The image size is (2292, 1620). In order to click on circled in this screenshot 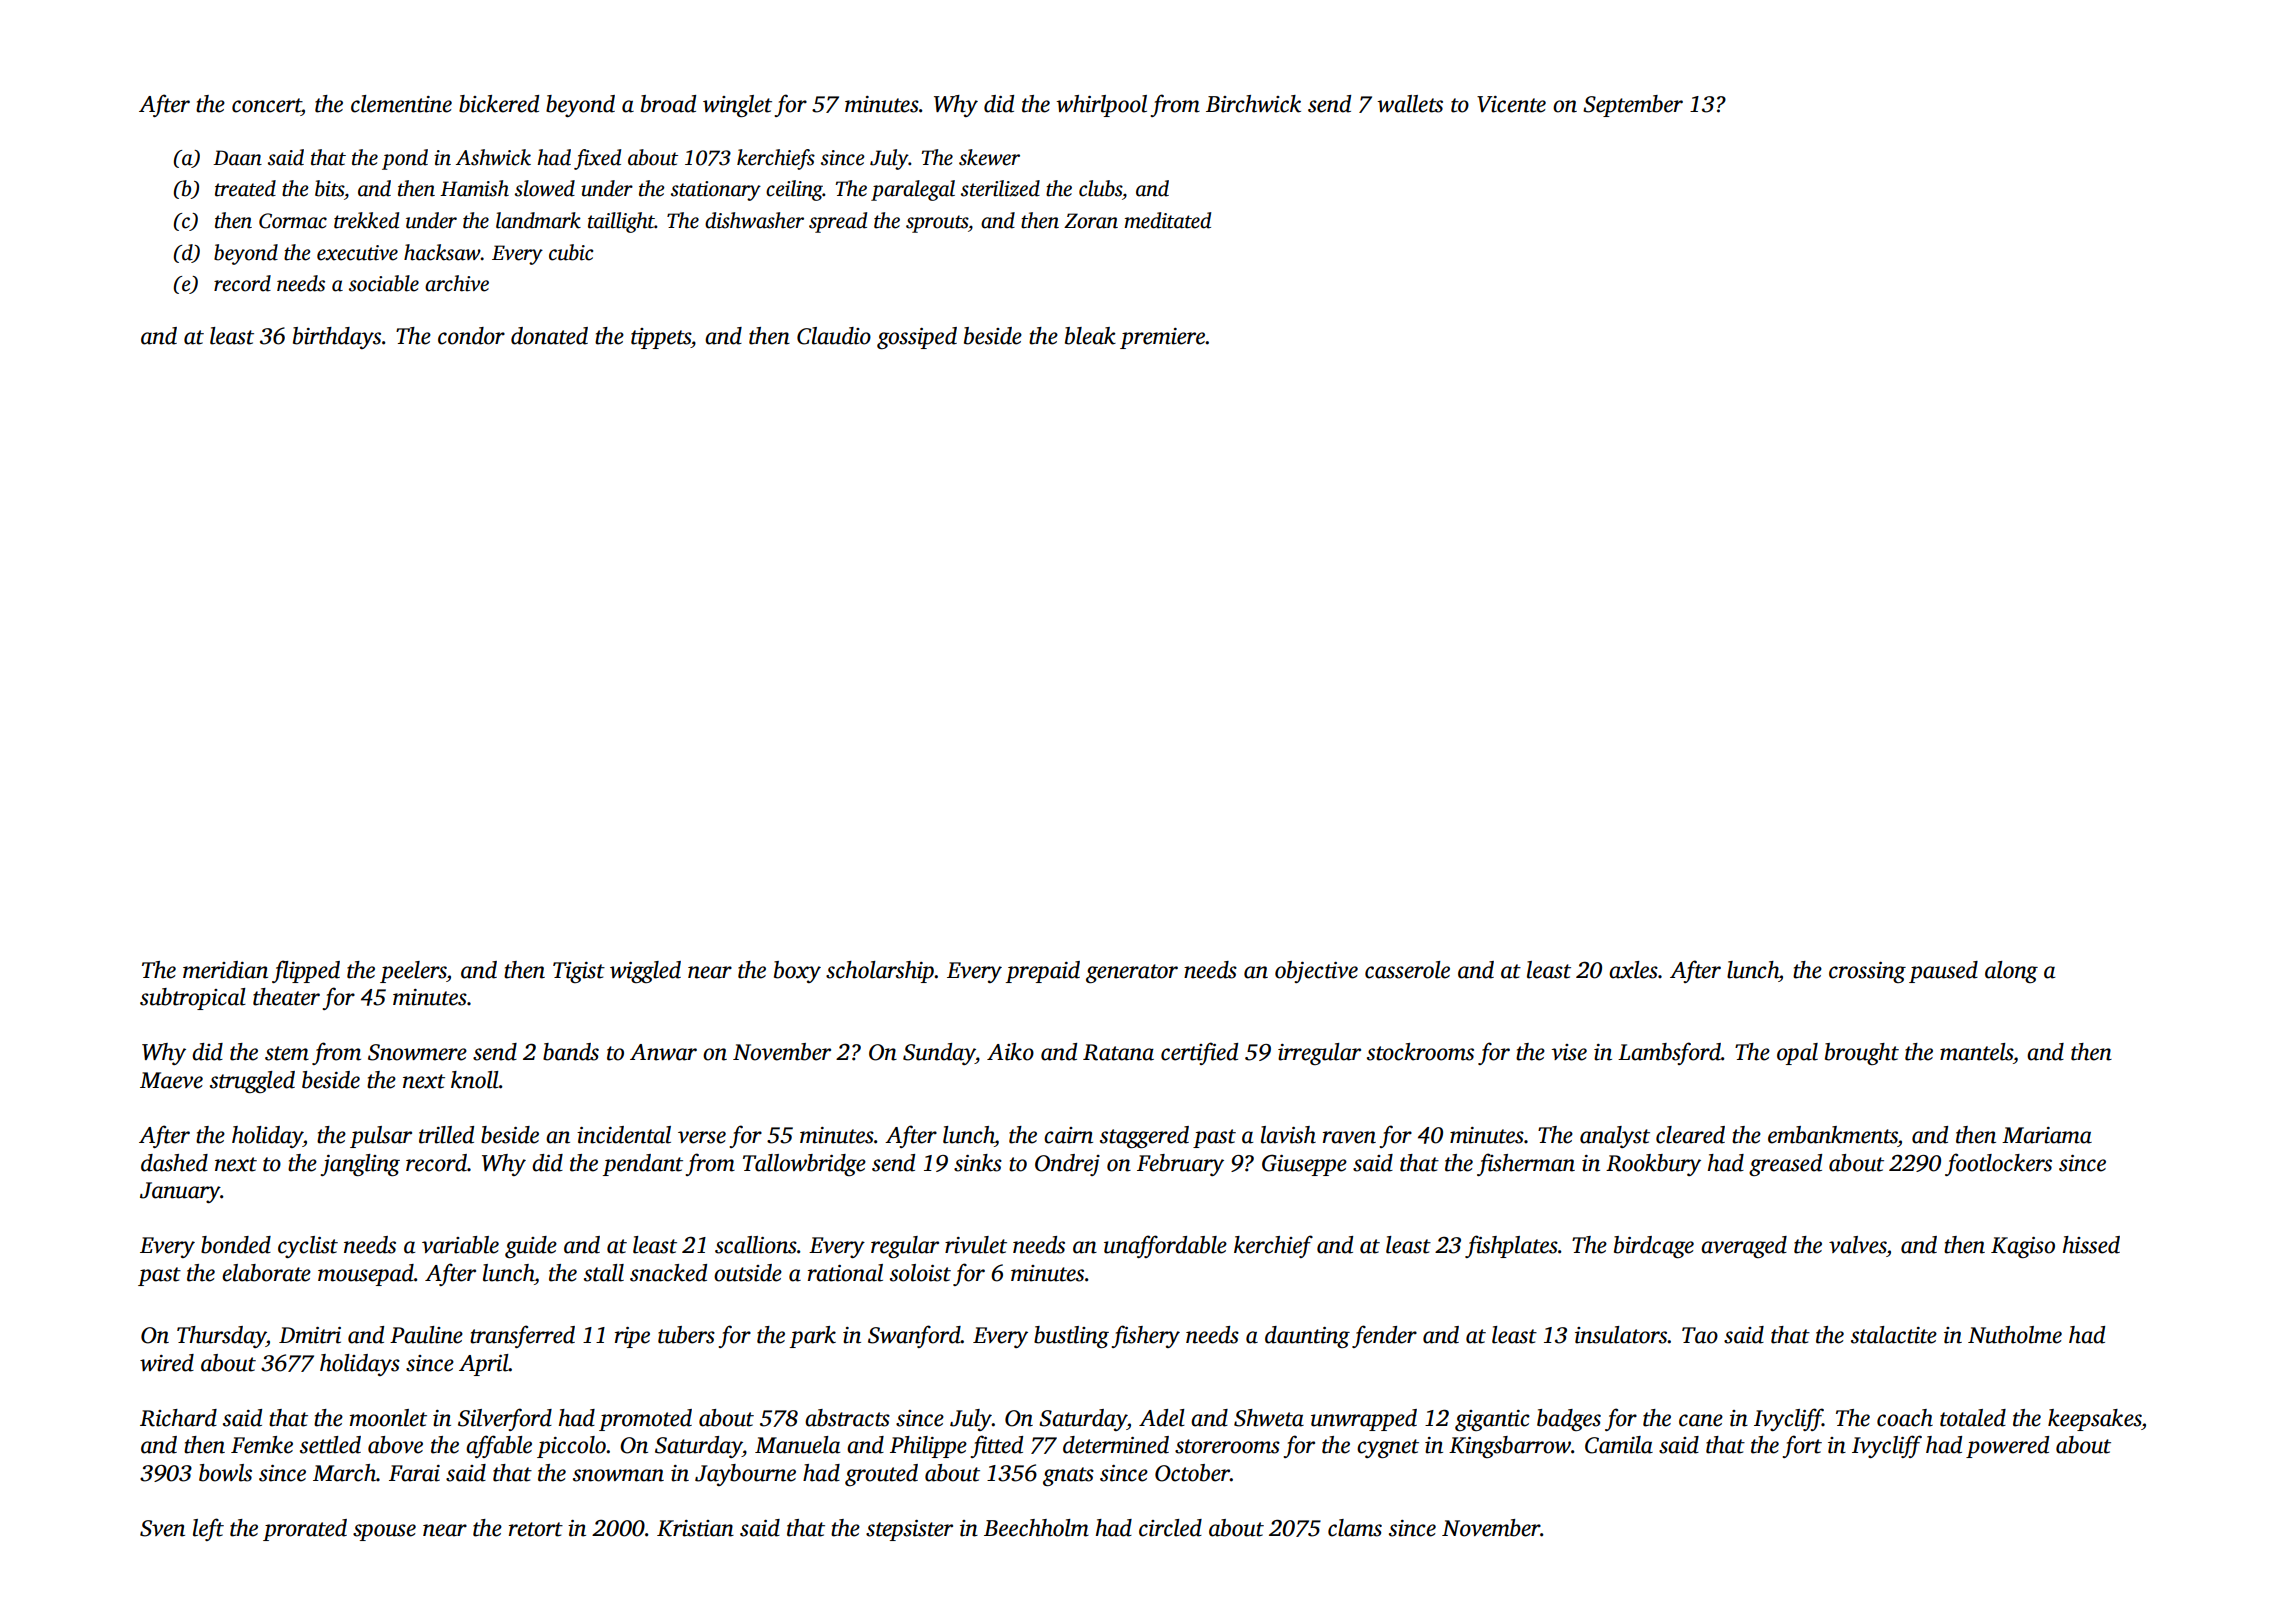, I will do `click(1170, 1528)`.
